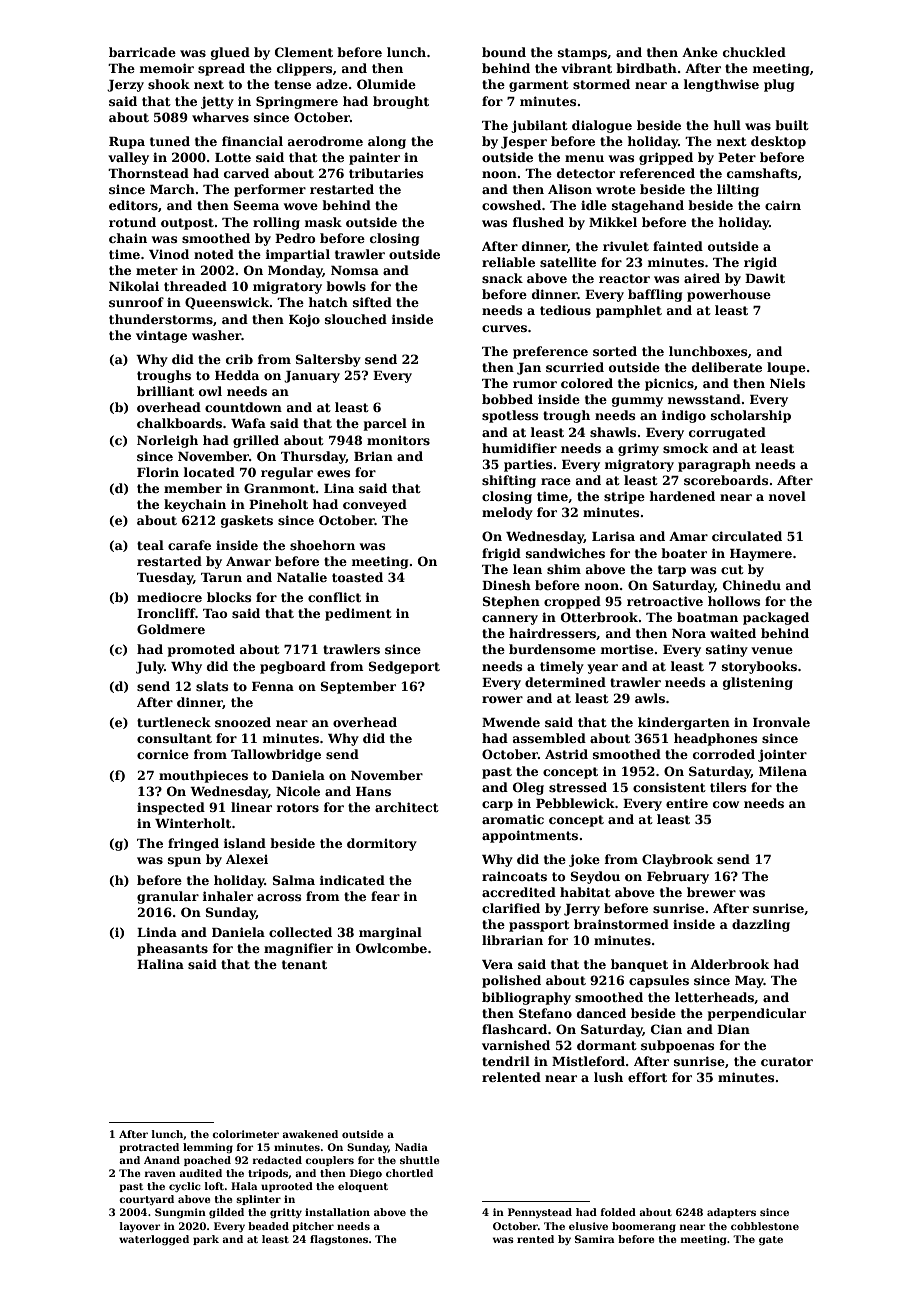 The height and width of the image is (1314, 924). Describe the element at coordinates (787, 383) in the image. I see `Niels` at that location.
